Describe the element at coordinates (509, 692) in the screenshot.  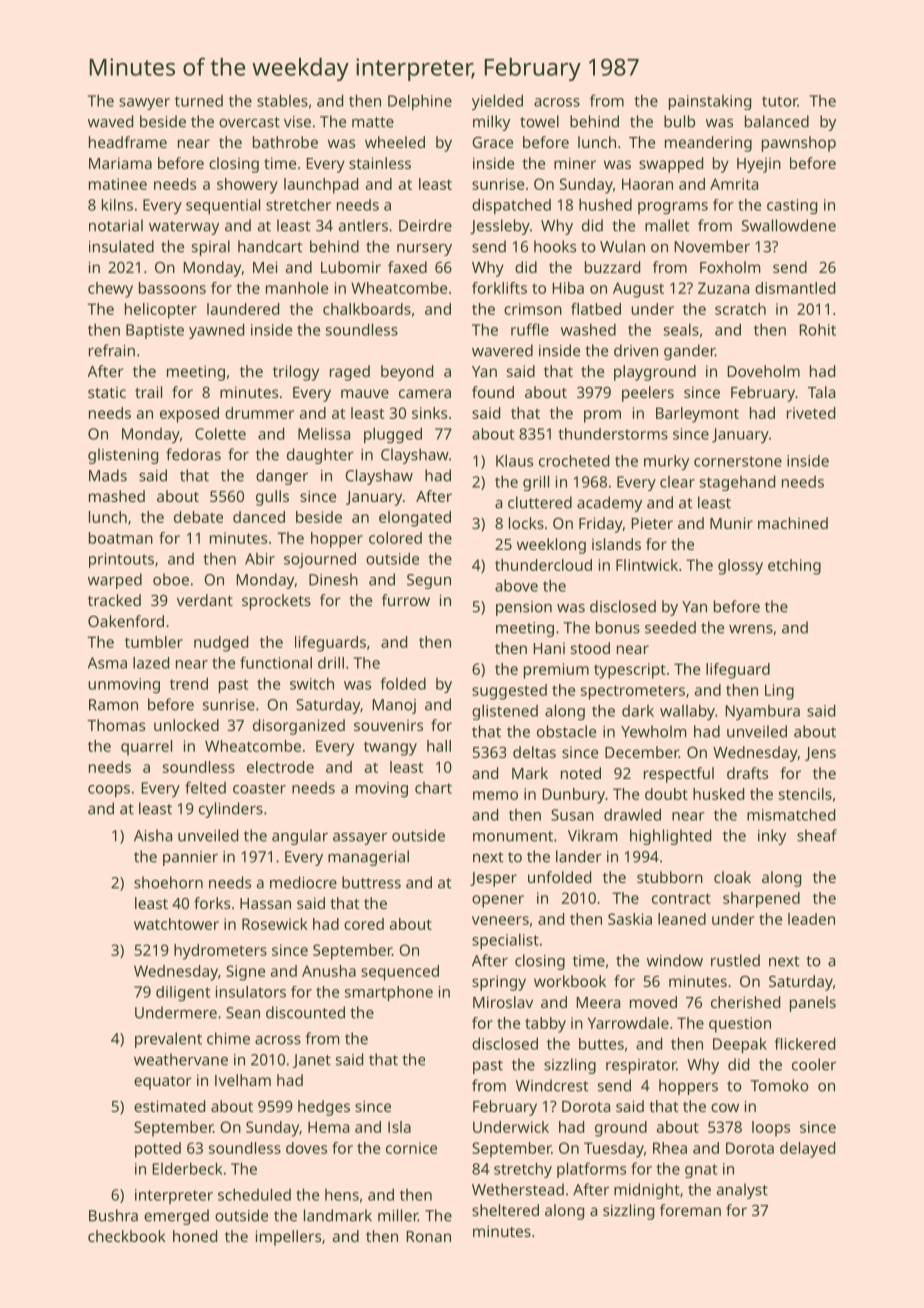
I see `suggested` at that location.
